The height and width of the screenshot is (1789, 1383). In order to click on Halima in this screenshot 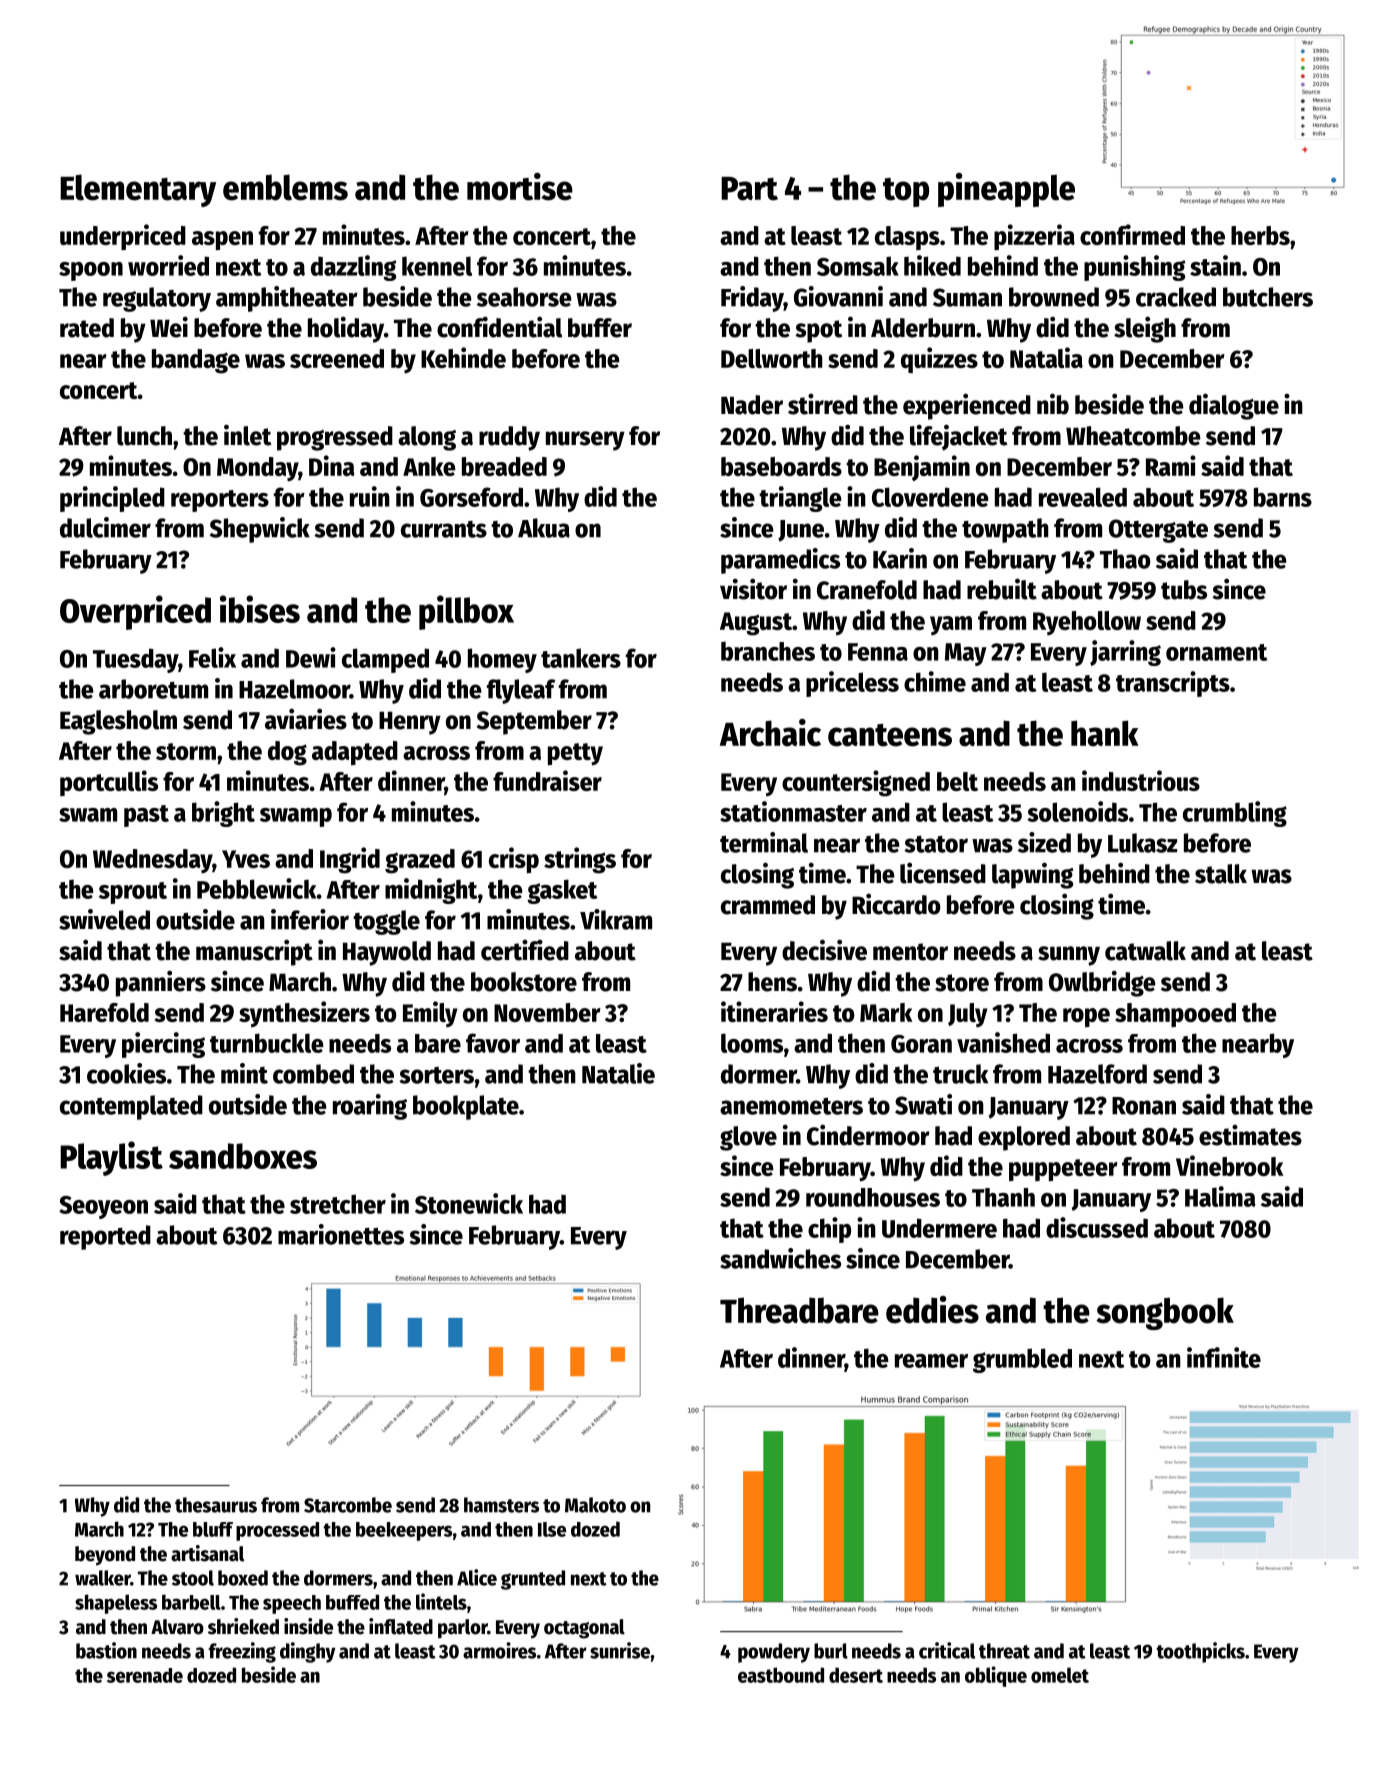, I will do `click(1220, 1196)`.
